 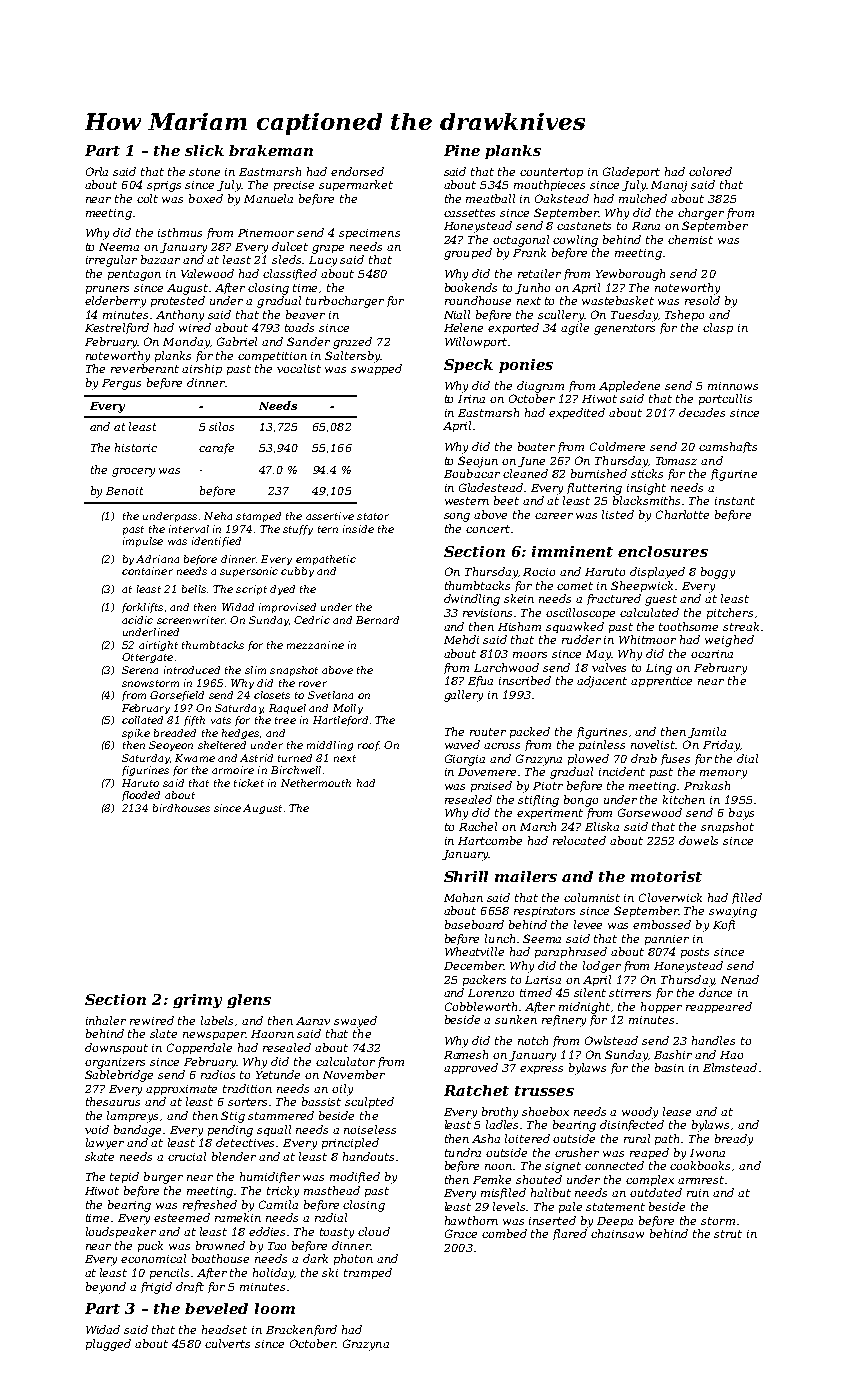 What do you see at coordinates (710, 171) in the screenshot?
I see `colored` at bounding box center [710, 171].
